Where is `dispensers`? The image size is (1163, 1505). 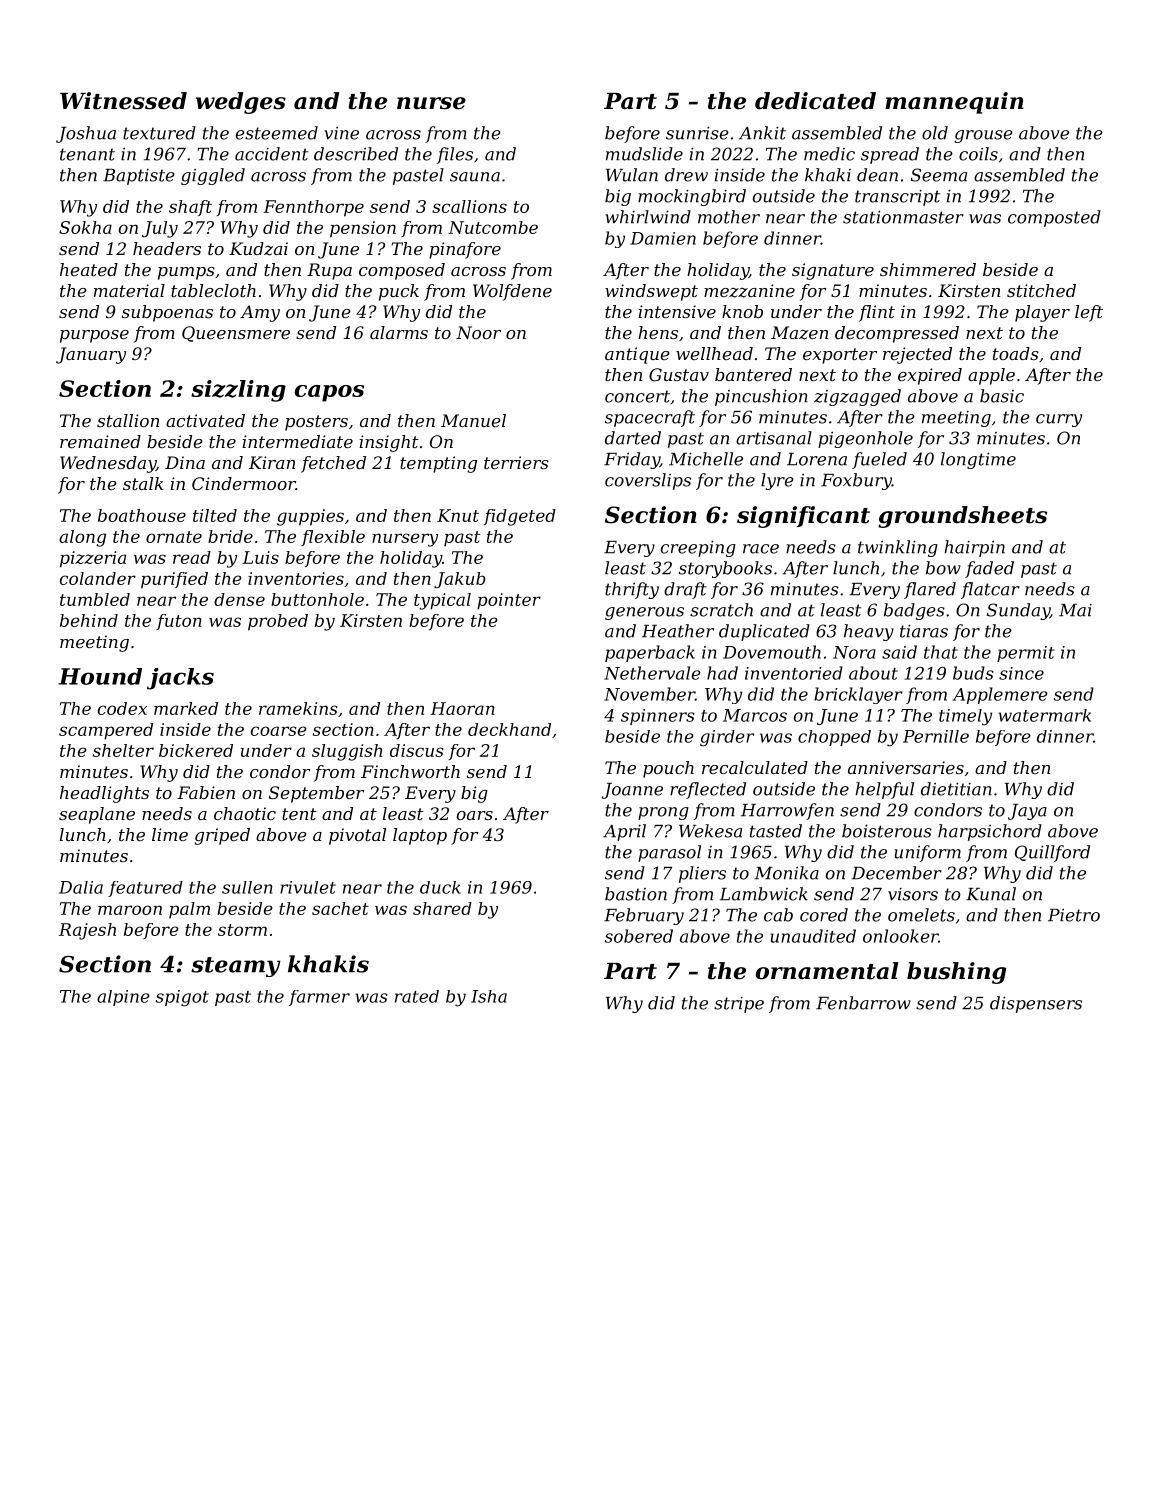 dispensers is located at coordinates (1036, 1004).
